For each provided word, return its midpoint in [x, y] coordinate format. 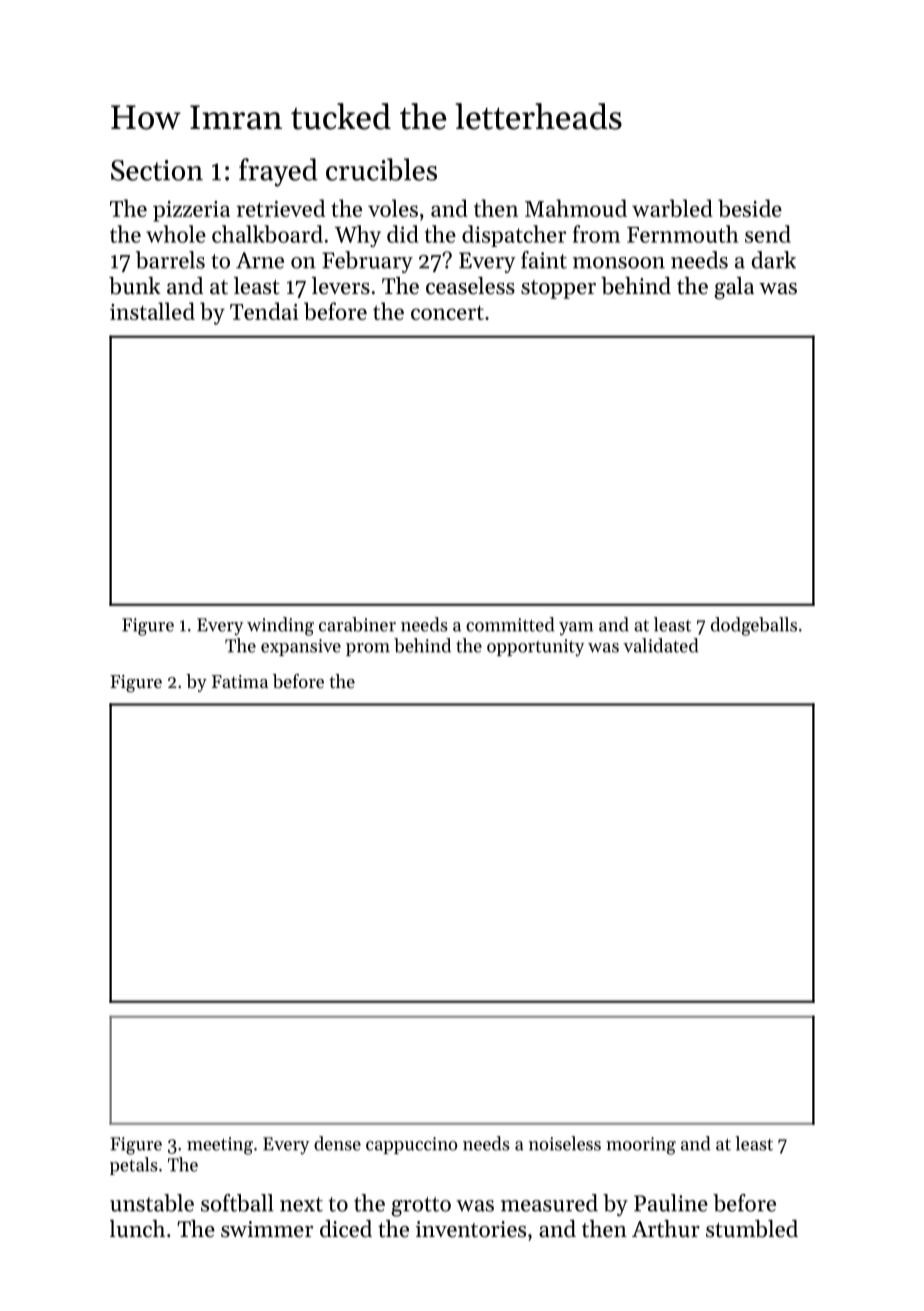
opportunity [535, 647]
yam [576, 629]
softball [237, 1203]
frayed [278, 172]
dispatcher [514, 236]
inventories [471, 1229]
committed [510, 624]
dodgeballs [754, 626]
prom [368, 649]
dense [337, 1143]
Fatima [240, 681]
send [768, 234]
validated [660, 645]
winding [280, 626]
